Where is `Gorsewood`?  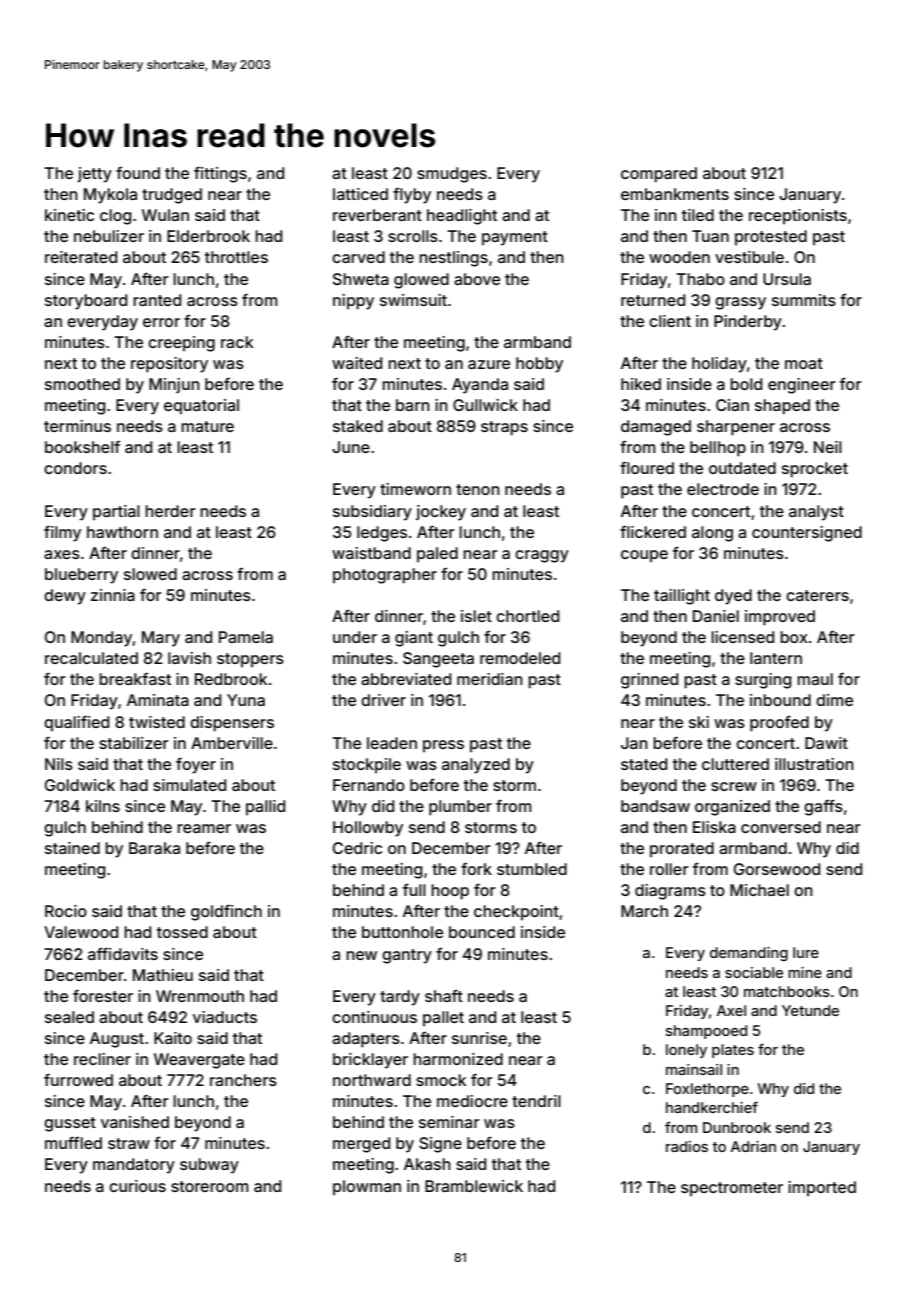 Gorsewood is located at coordinates (777, 869).
